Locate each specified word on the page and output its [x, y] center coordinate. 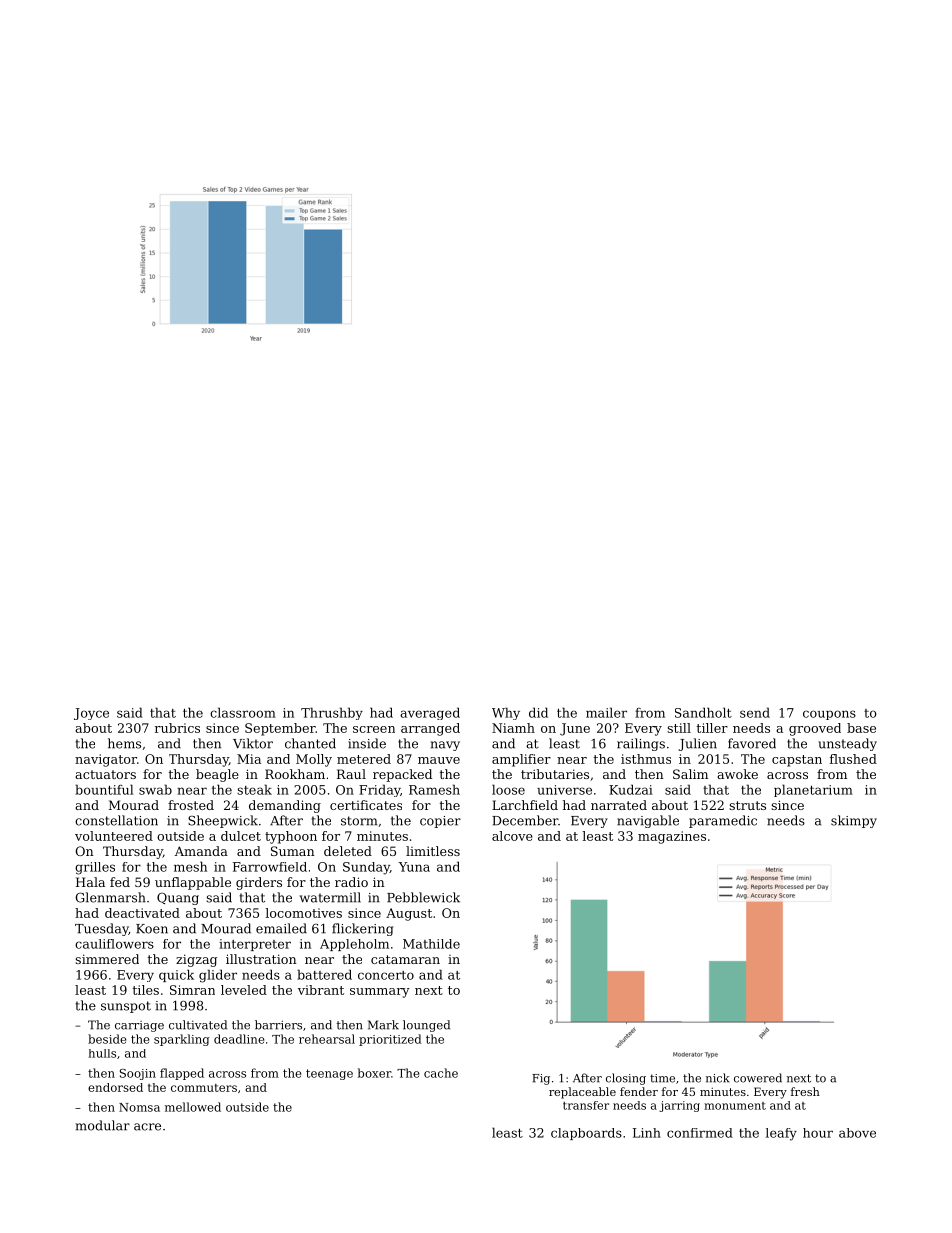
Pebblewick [423, 897]
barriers [278, 1025]
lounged [426, 1026]
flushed [853, 759]
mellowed [193, 1107]
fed [120, 882]
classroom [243, 712]
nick [718, 1078]
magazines [672, 837]
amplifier [521, 760]
